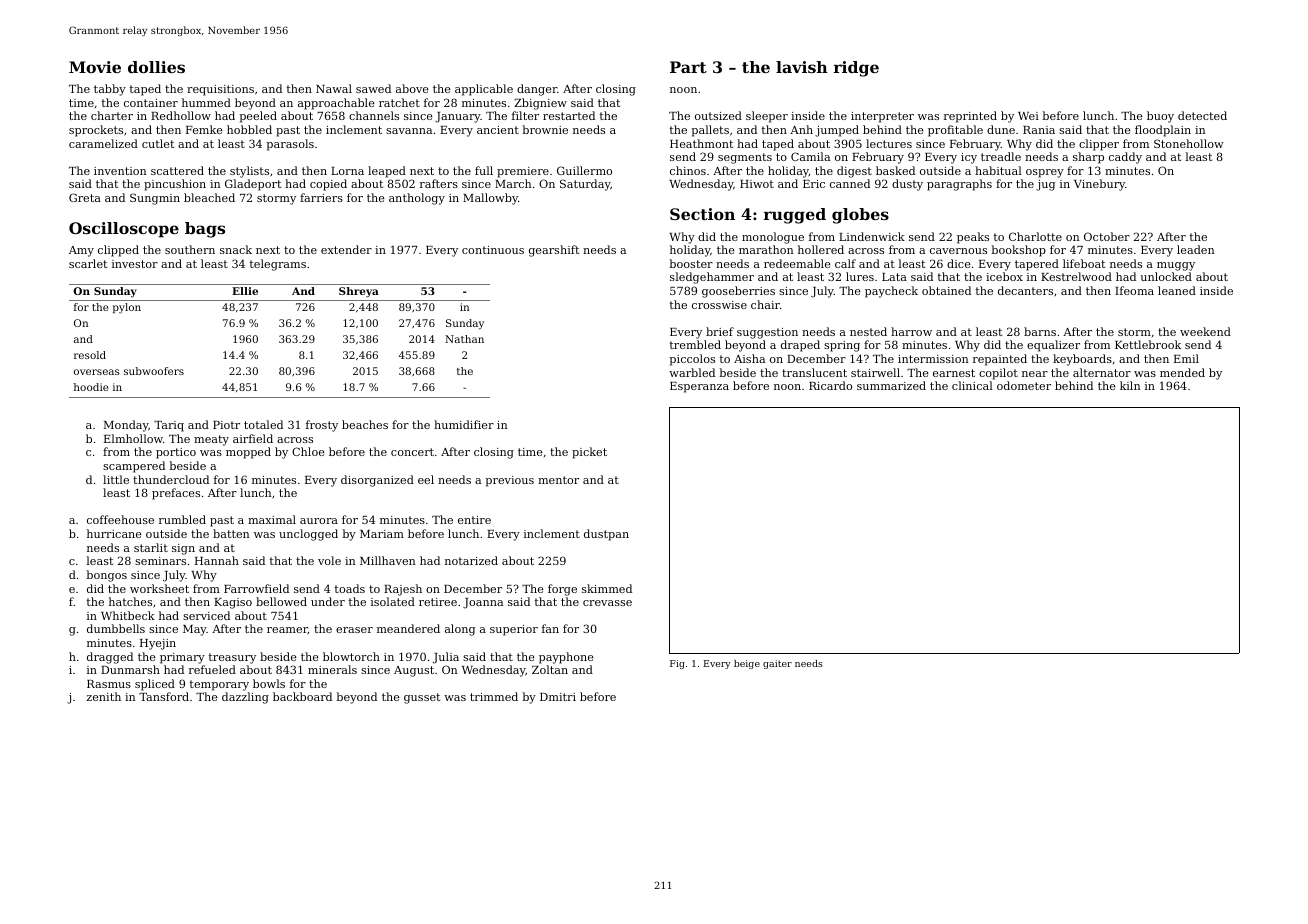 The image size is (1308, 924). I want to click on gaiter, so click(777, 664).
